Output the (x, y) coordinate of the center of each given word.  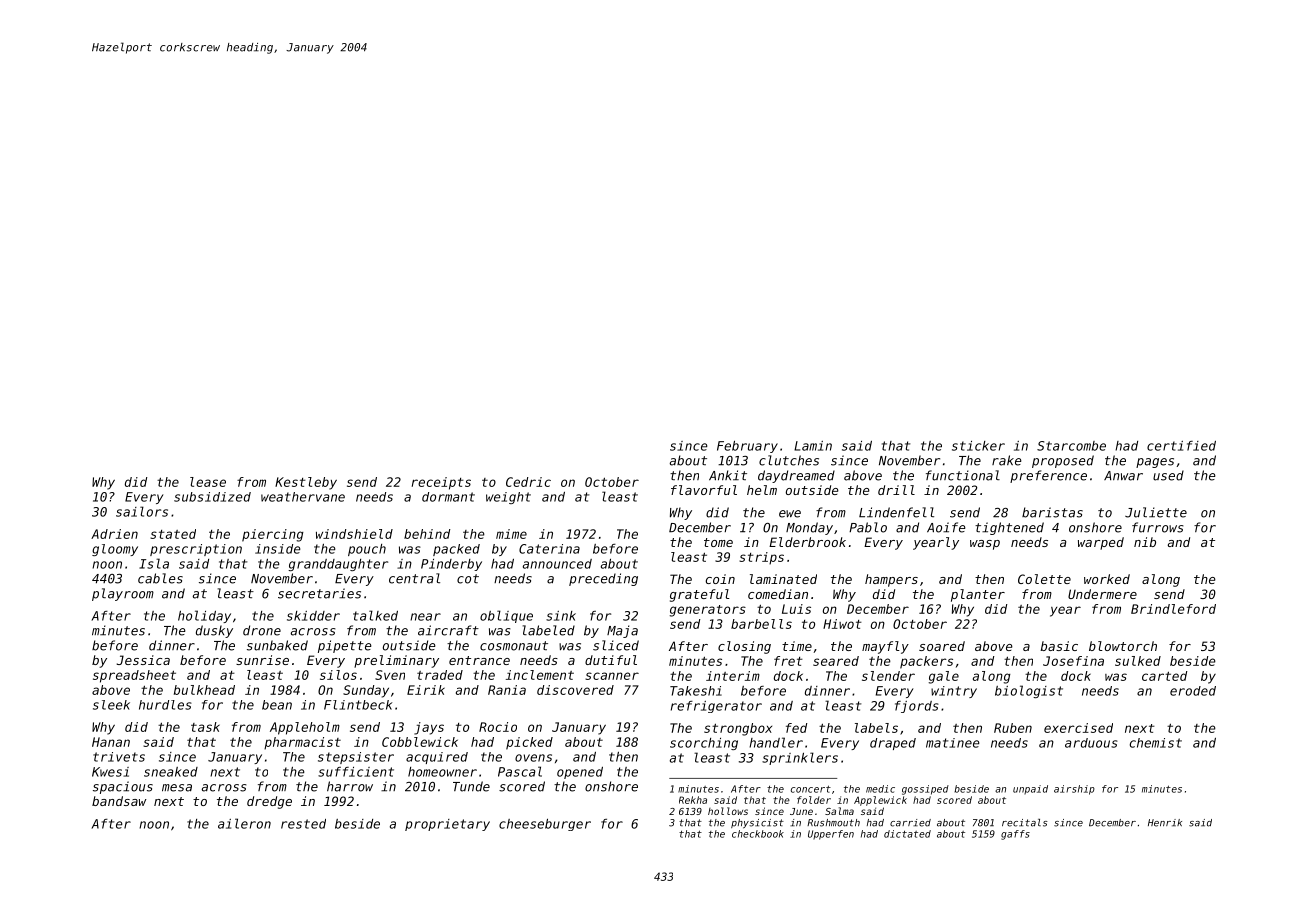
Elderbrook (807, 542)
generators (708, 611)
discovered (575, 690)
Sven (390, 675)
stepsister (356, 758)
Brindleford (1173, 609)
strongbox (738, 729)
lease (208, 482)
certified (1181, 446)
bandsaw (119, 801)
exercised (1078, 728)
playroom (123, 594)
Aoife (946, 527)
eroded (1193, 691)
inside (278, 549)
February (747, 447)
